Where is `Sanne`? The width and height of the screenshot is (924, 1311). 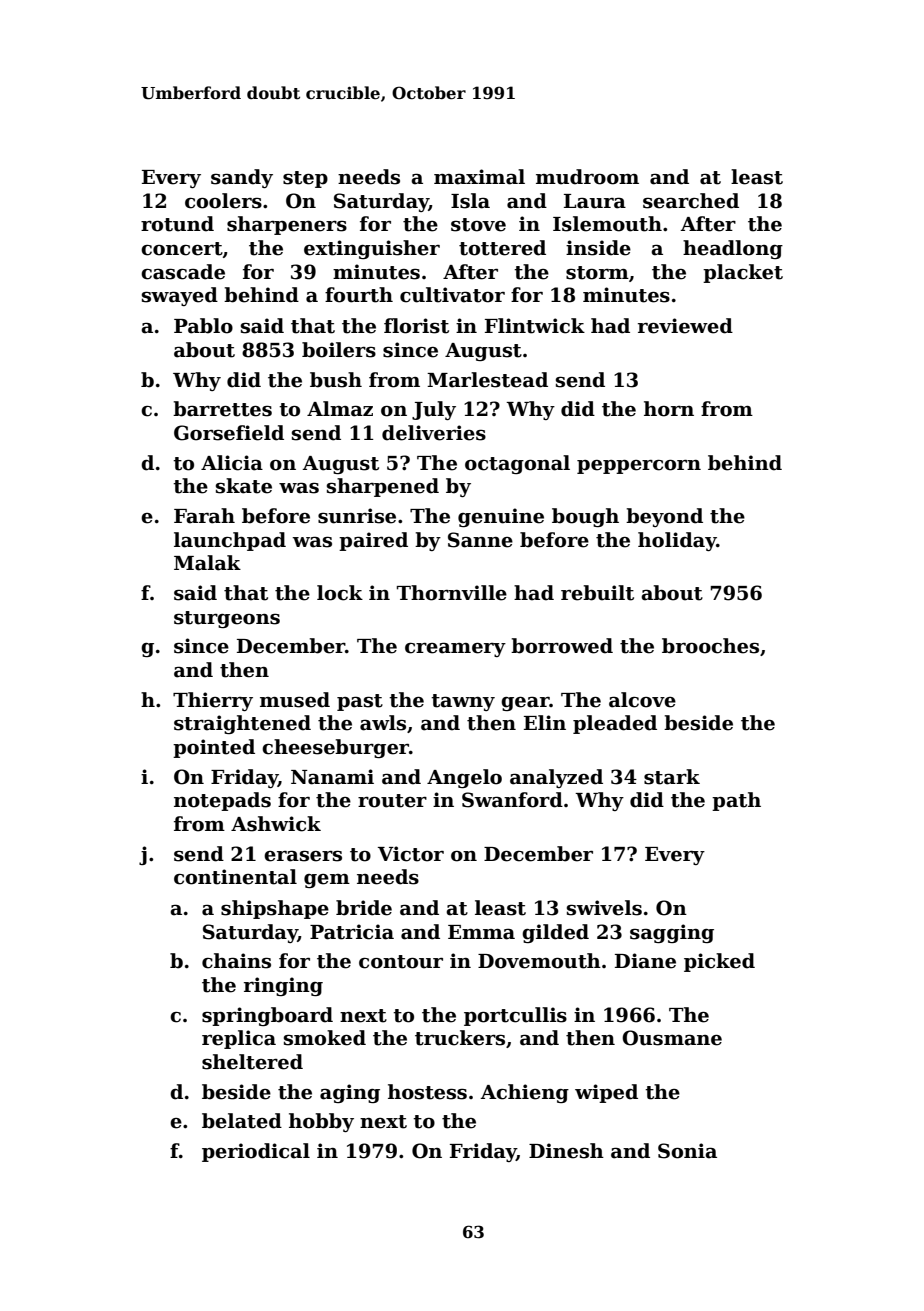 Sanne is located at coordinates (480, 540).
